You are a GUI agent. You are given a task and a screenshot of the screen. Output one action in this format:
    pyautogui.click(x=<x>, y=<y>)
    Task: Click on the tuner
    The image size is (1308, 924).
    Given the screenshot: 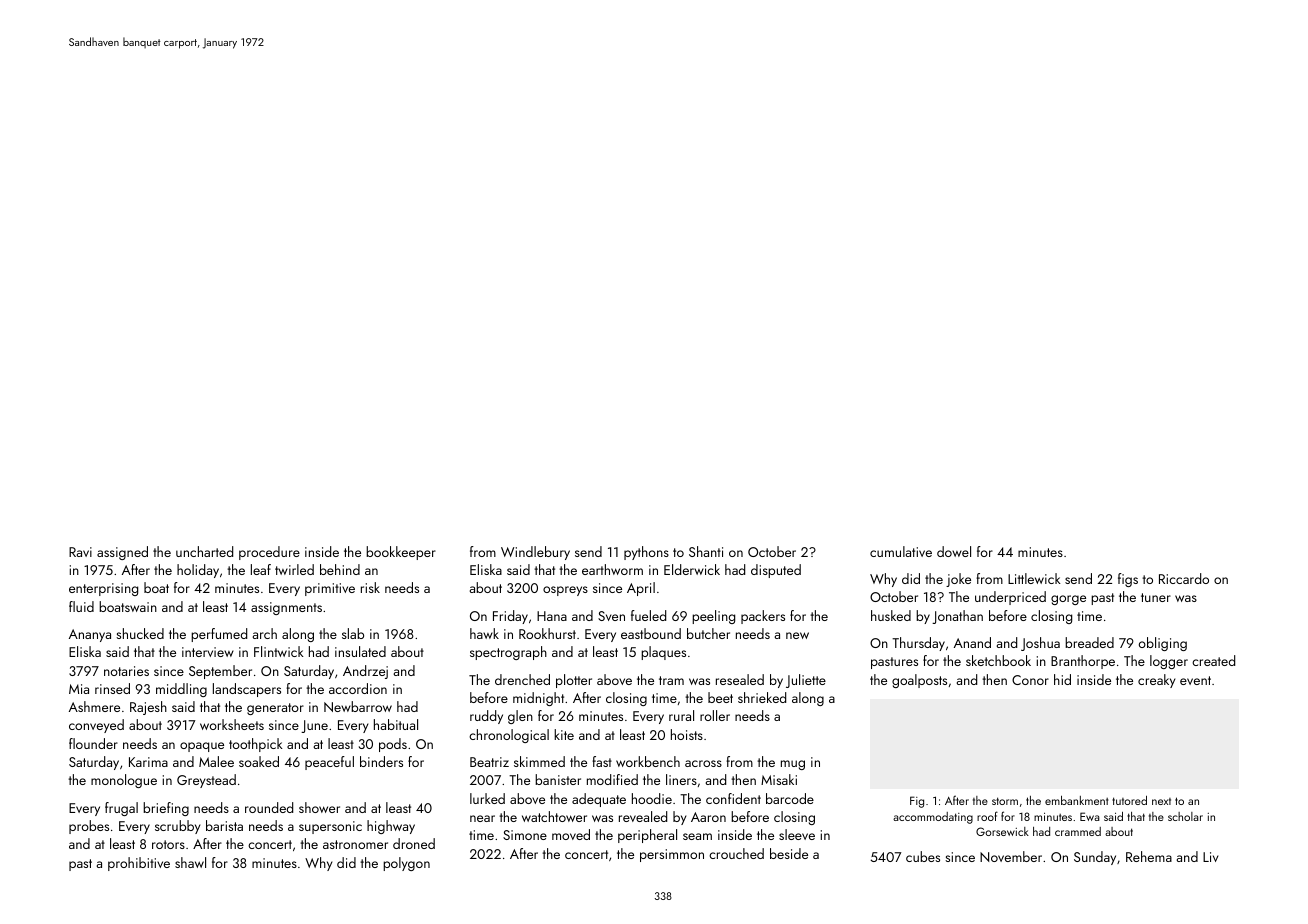 What is the action you would take?
    pyautogui.click(x=1156, y=597)
